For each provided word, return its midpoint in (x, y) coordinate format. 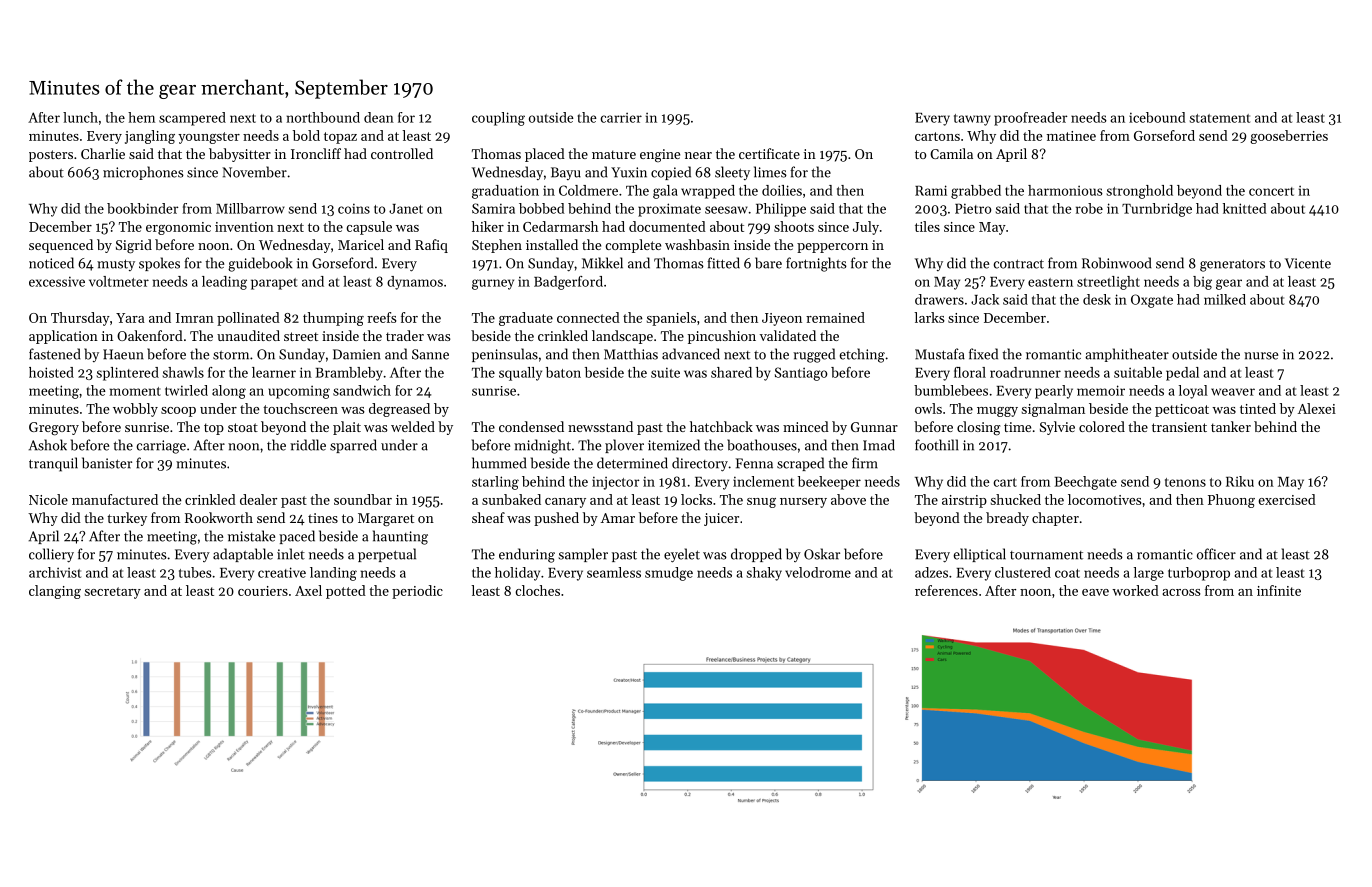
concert (1271, 191)
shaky (764, 574)
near (698, 155)
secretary (113, 593)
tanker (1231, 426)
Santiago (801, 374)
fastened (55, 354)
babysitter (240, 155)
